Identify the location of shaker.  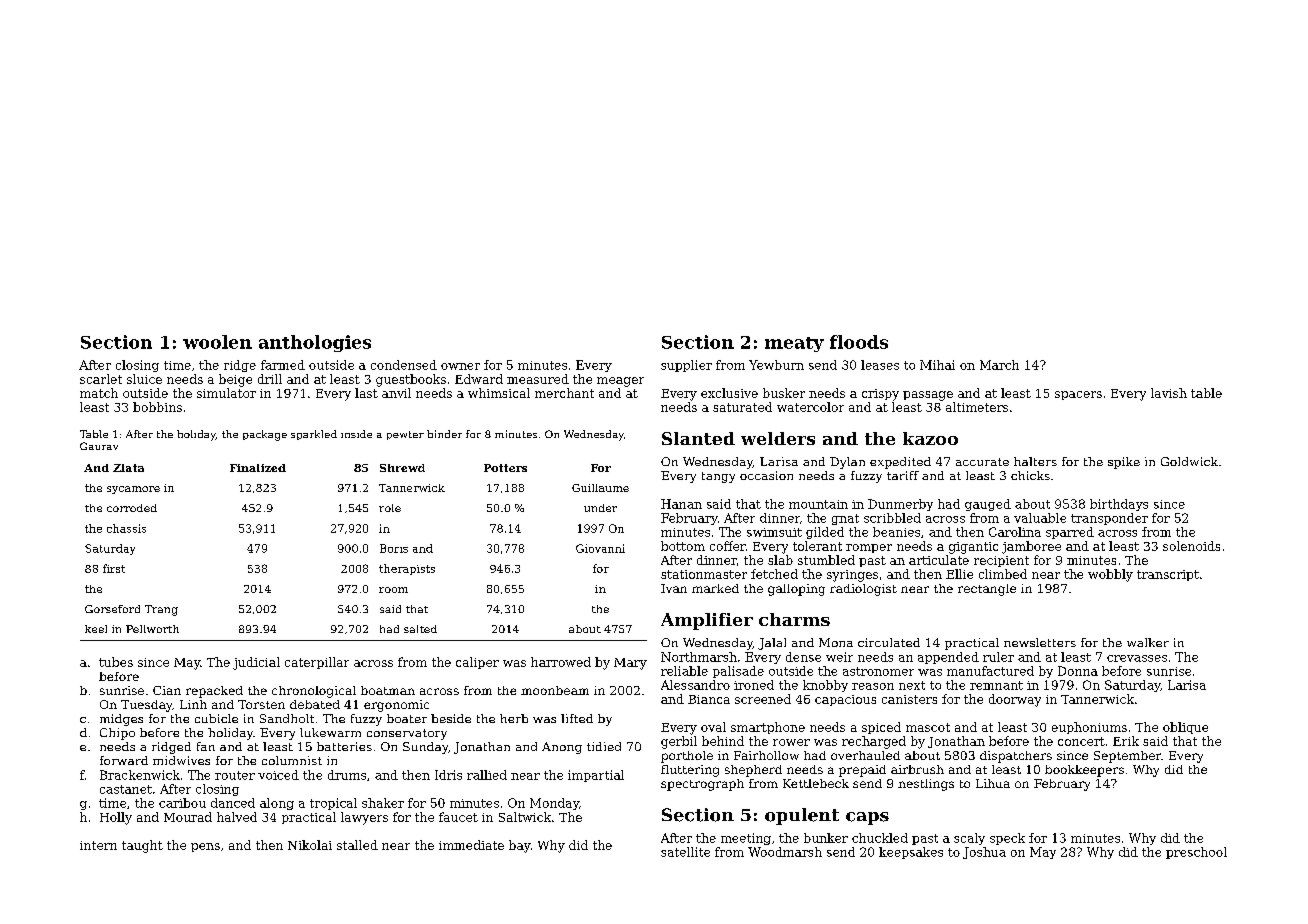
(383, 803).
